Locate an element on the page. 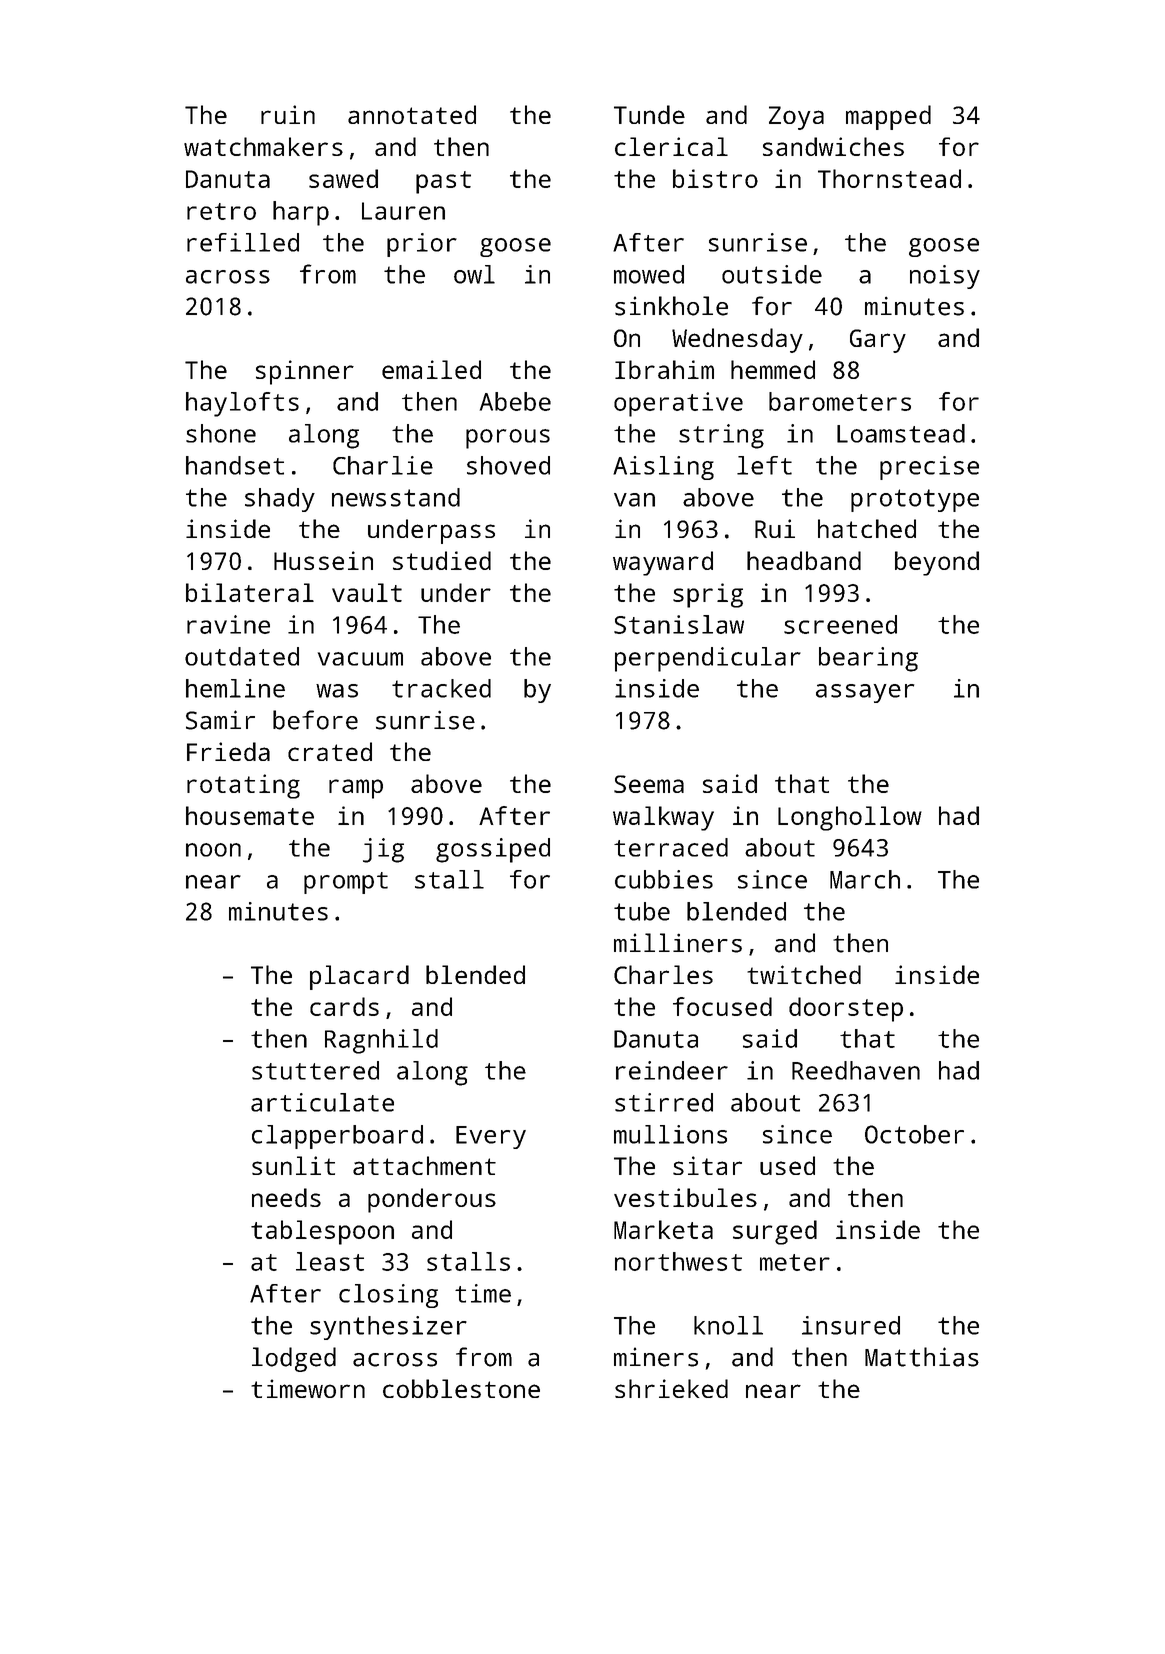 This image has width=1165, height=1654. Matthias is located at coordinates (922, 1357).
